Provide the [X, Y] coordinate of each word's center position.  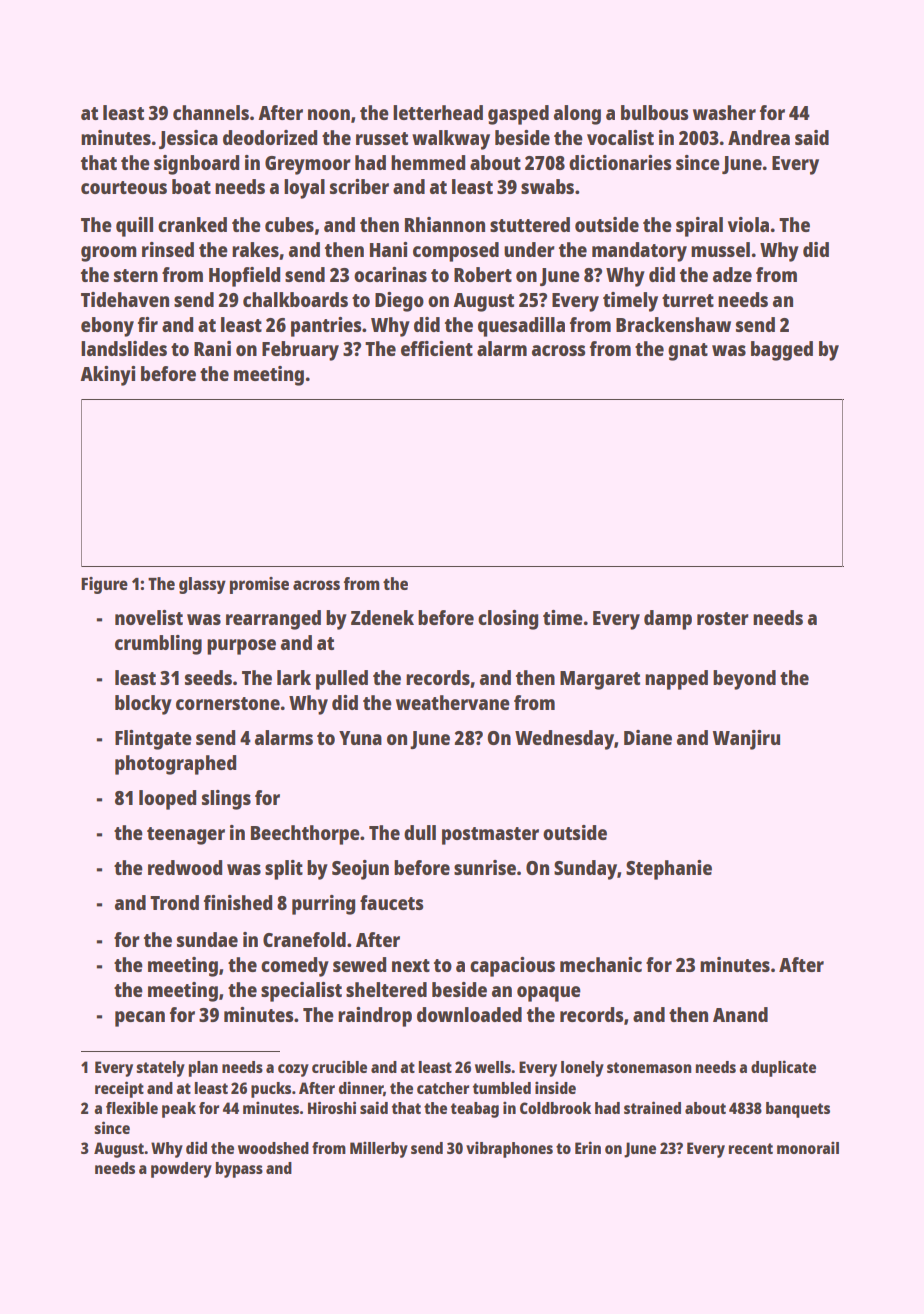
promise [259, 585]
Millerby [379, 1149]
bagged [782, 351]
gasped [518, 115]
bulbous [654, 112]
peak [179, 1110]
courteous [124, 187]
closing [508, 620]
